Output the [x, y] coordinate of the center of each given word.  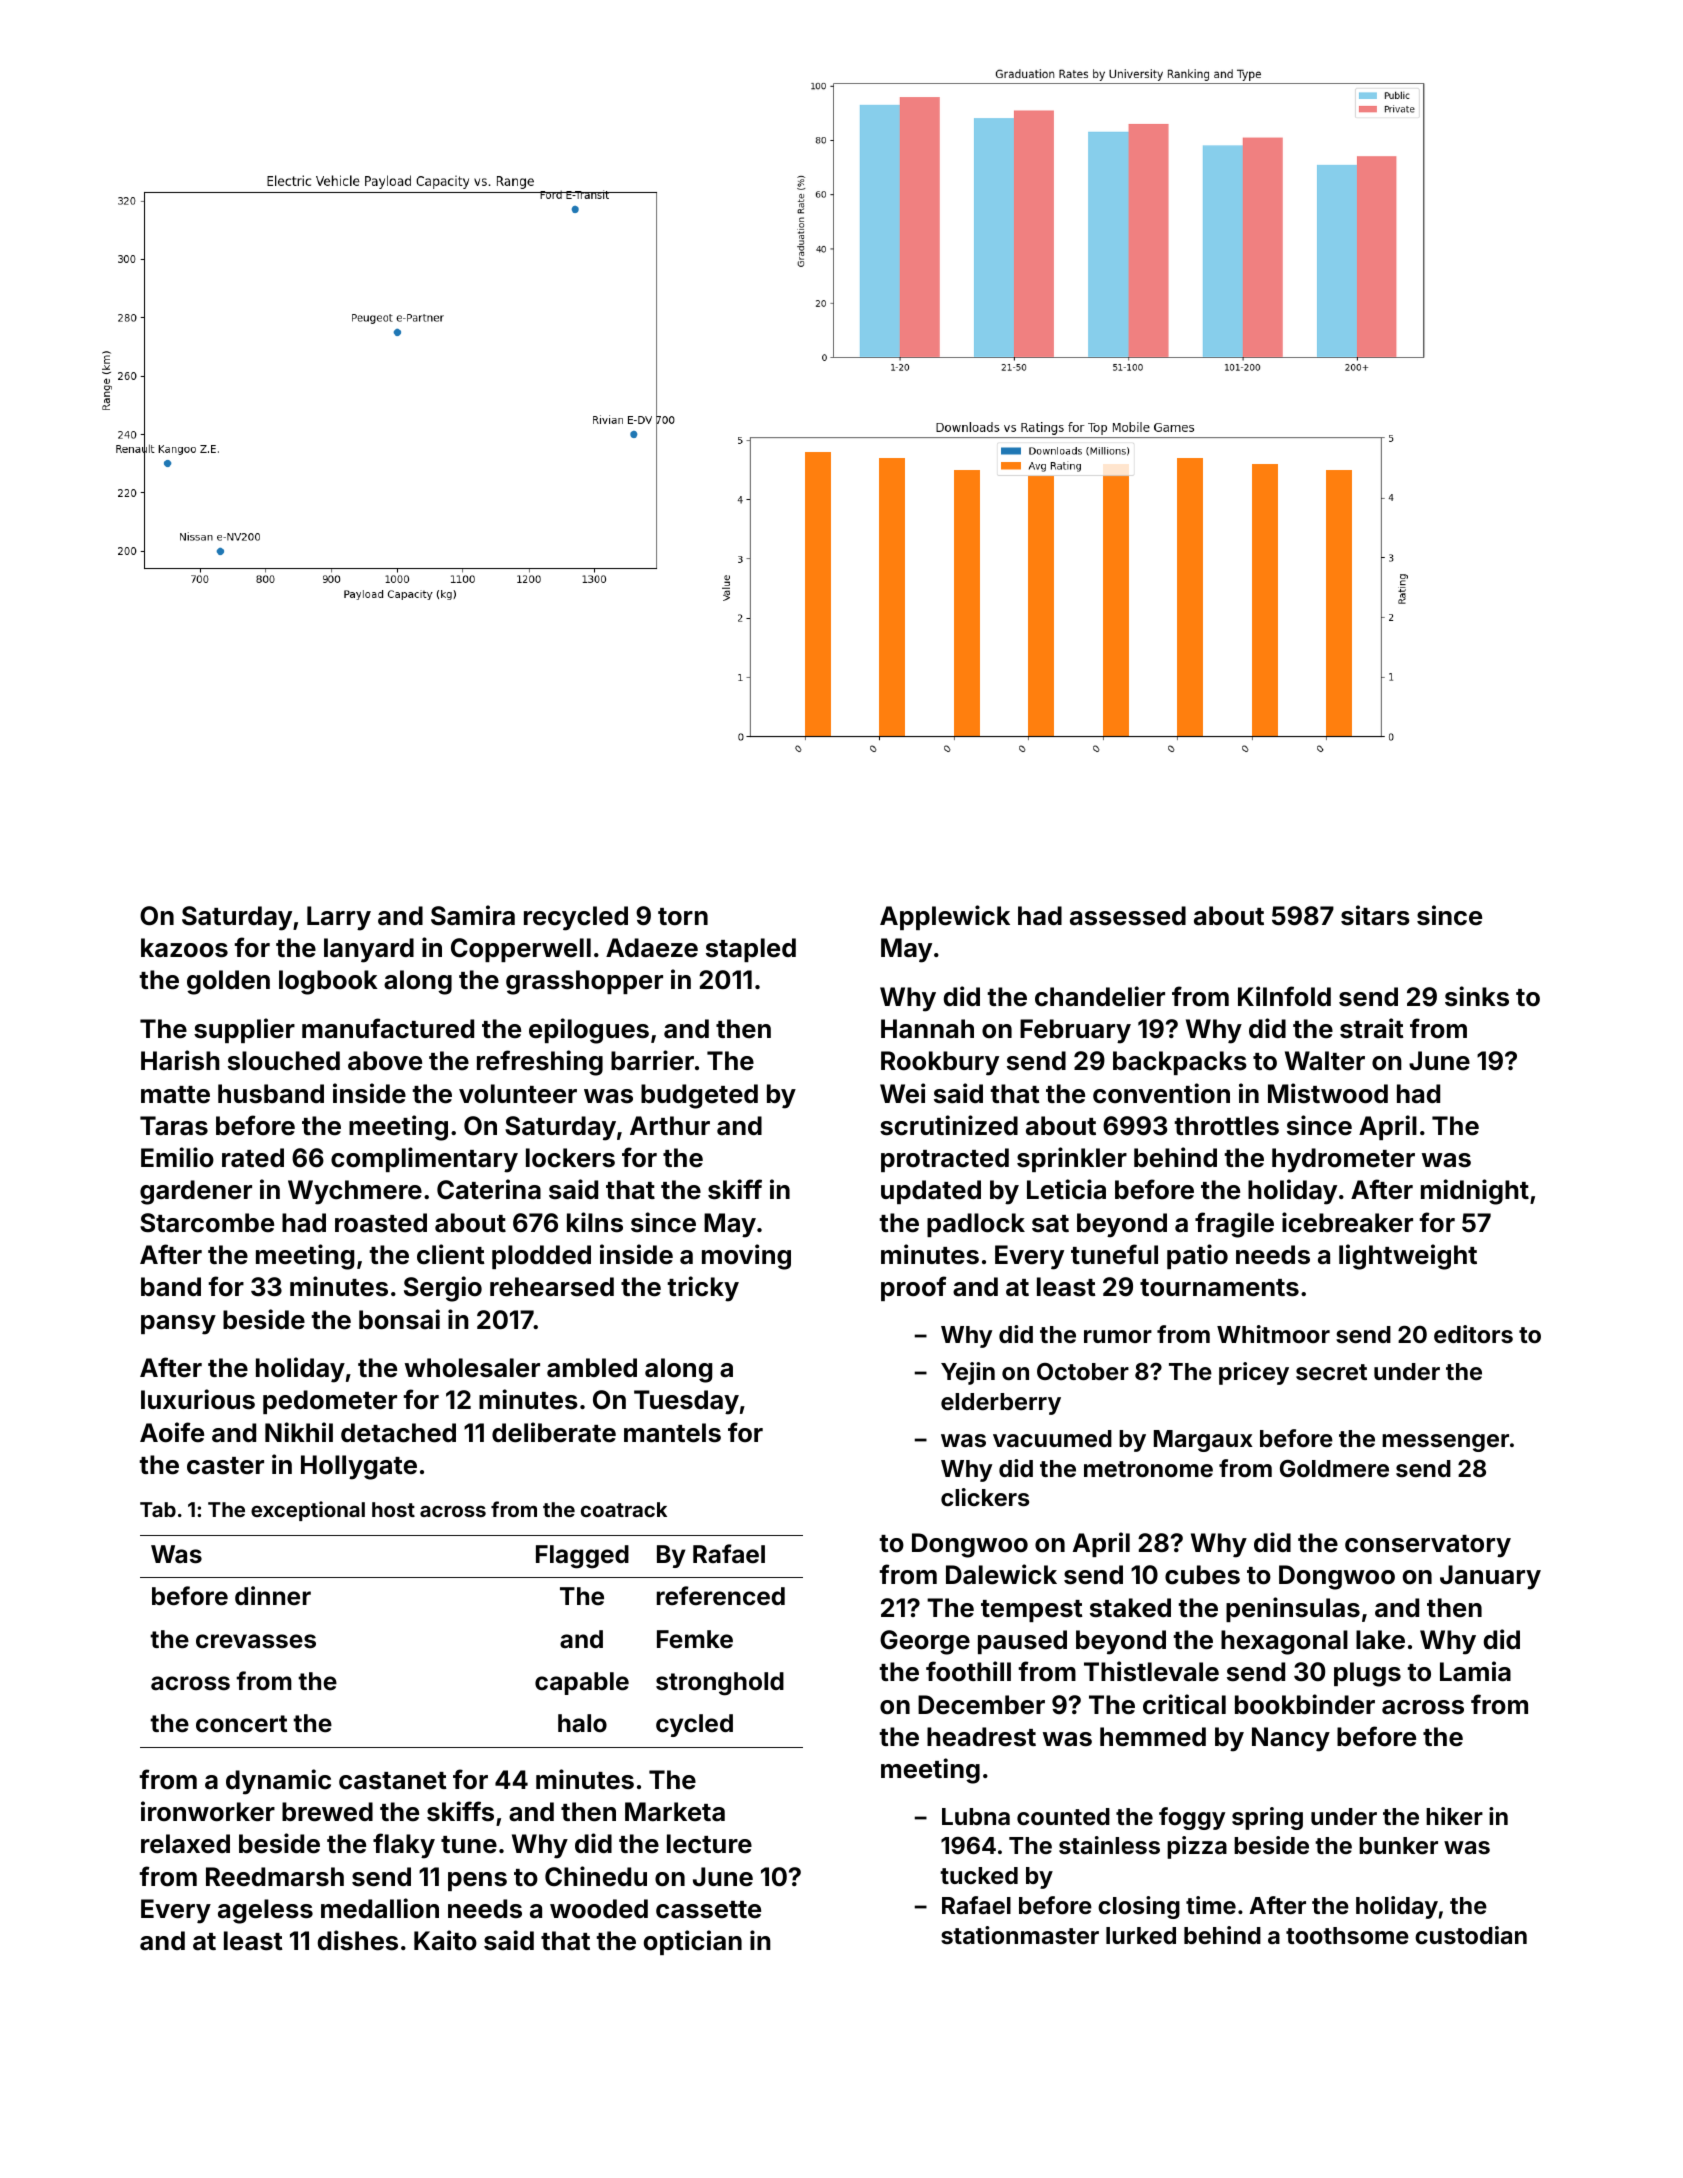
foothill [968, 1671]
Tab [158, 1509]
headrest [981, 1737]
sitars [1375, 915]
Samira [473, 915]
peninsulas [1293, 1609]
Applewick [945, 917]
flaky [404, 1846]
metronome [1148, 1469]
